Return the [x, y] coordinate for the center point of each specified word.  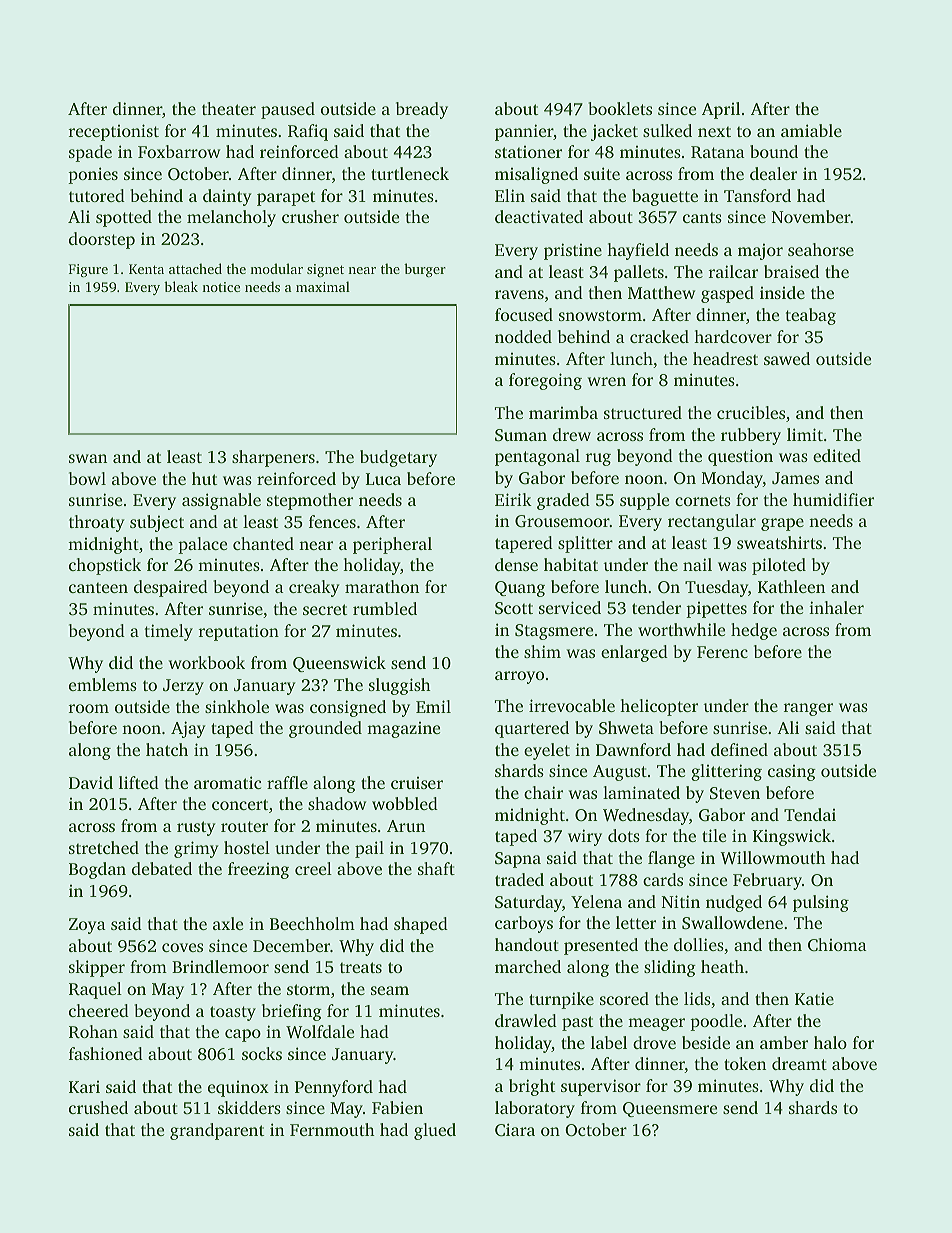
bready [422, 110]
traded [519, 879]
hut [204, 478]
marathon [382, 586]
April [721, 110]
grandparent [217, 1131]
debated [162, 868]
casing [792, 773]
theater [229, 108]
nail [697, 564]
